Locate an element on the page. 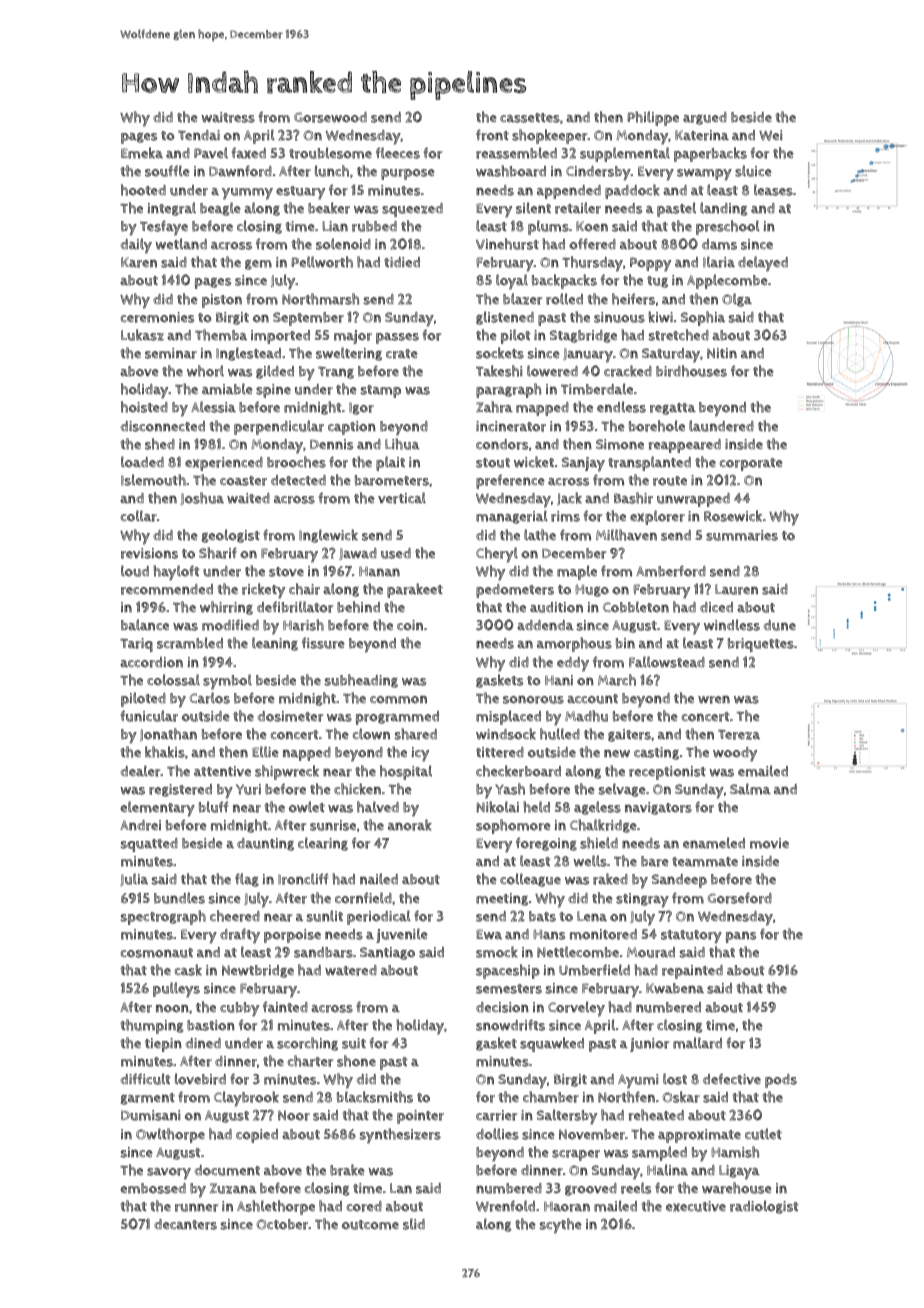  dune is located at coordinates (779, 625).
